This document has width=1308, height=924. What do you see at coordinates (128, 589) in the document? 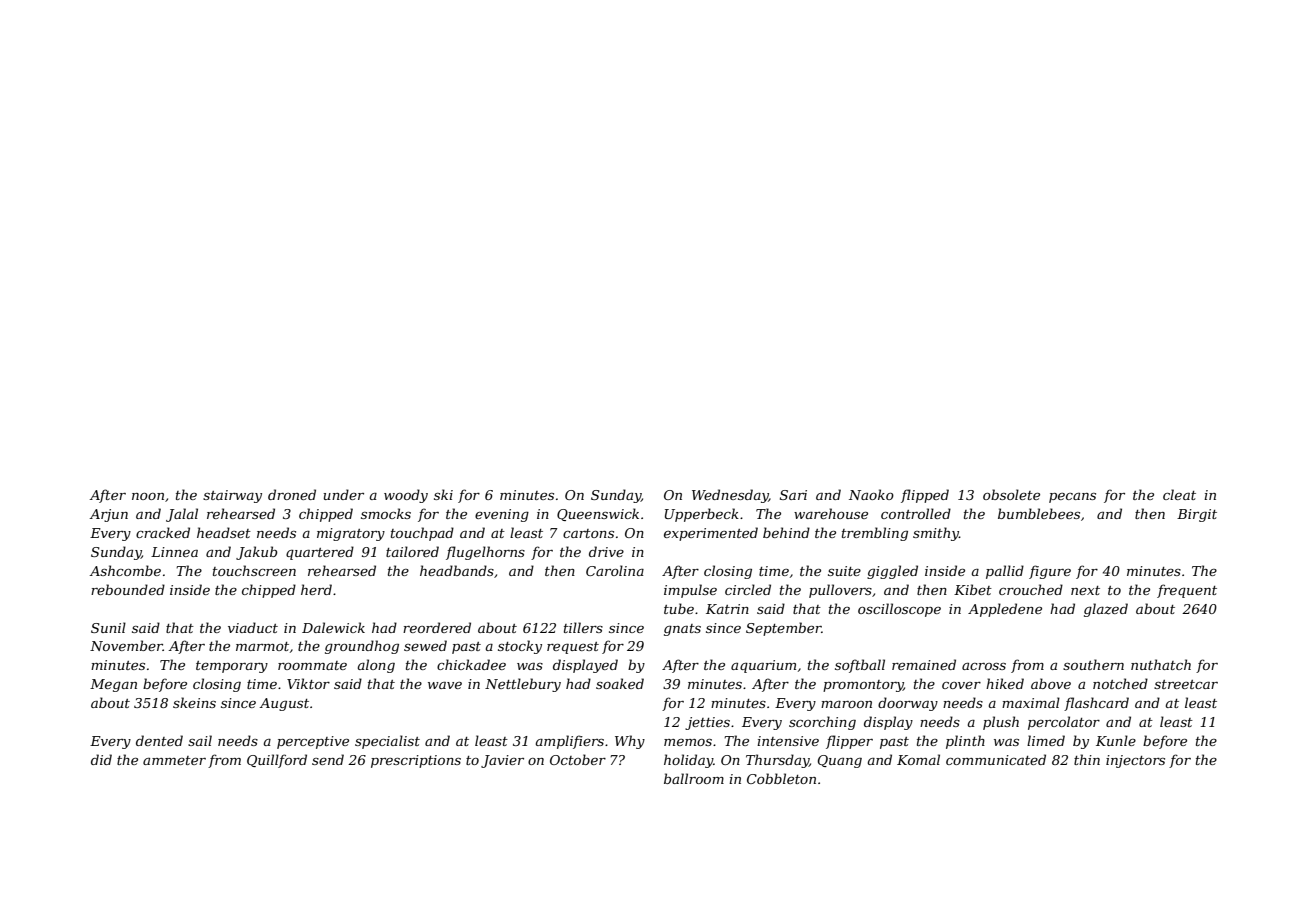
I see `rebounded` at bounding box center [128, 589].
